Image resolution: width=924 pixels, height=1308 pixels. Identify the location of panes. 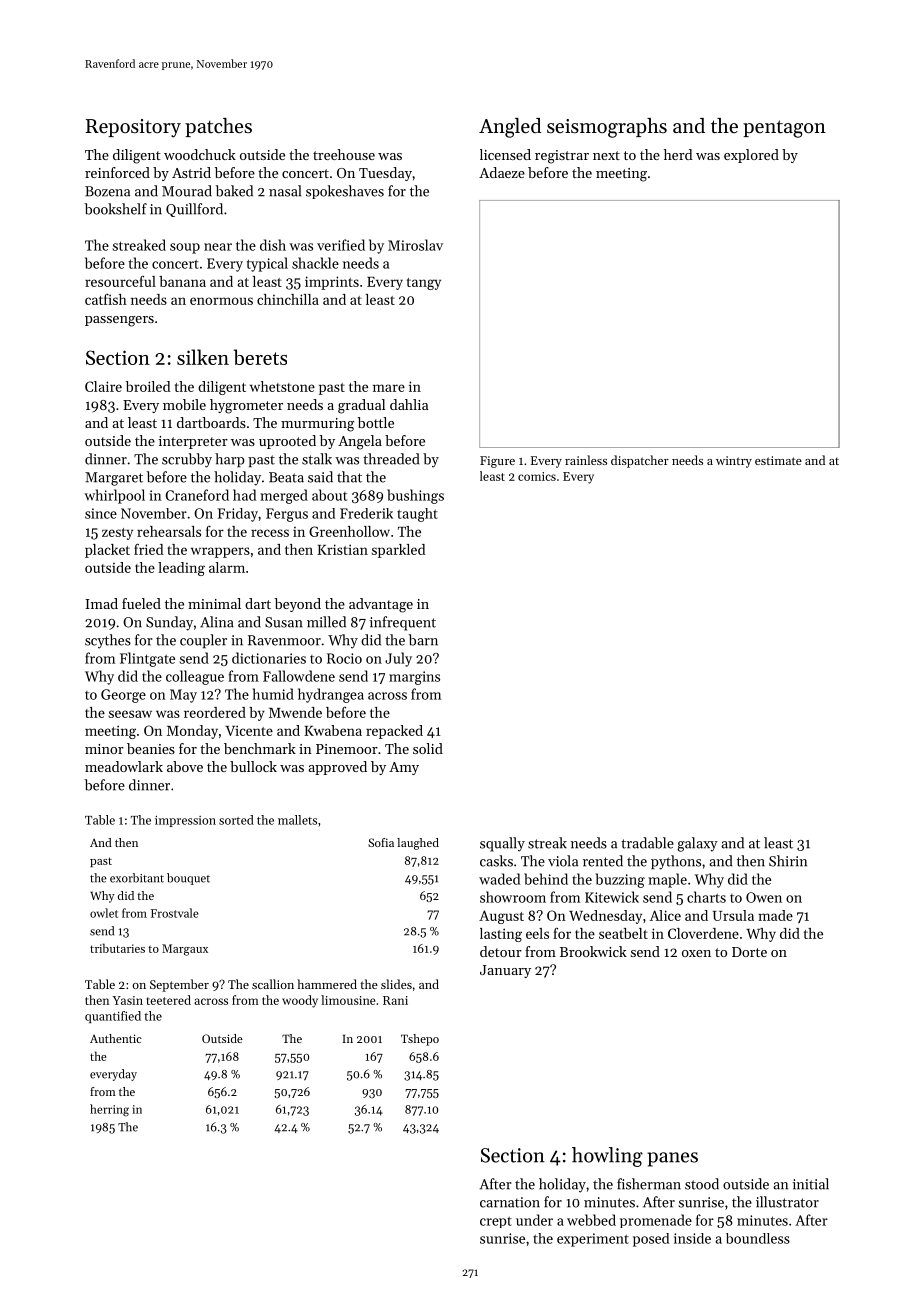
(672, 1159).
